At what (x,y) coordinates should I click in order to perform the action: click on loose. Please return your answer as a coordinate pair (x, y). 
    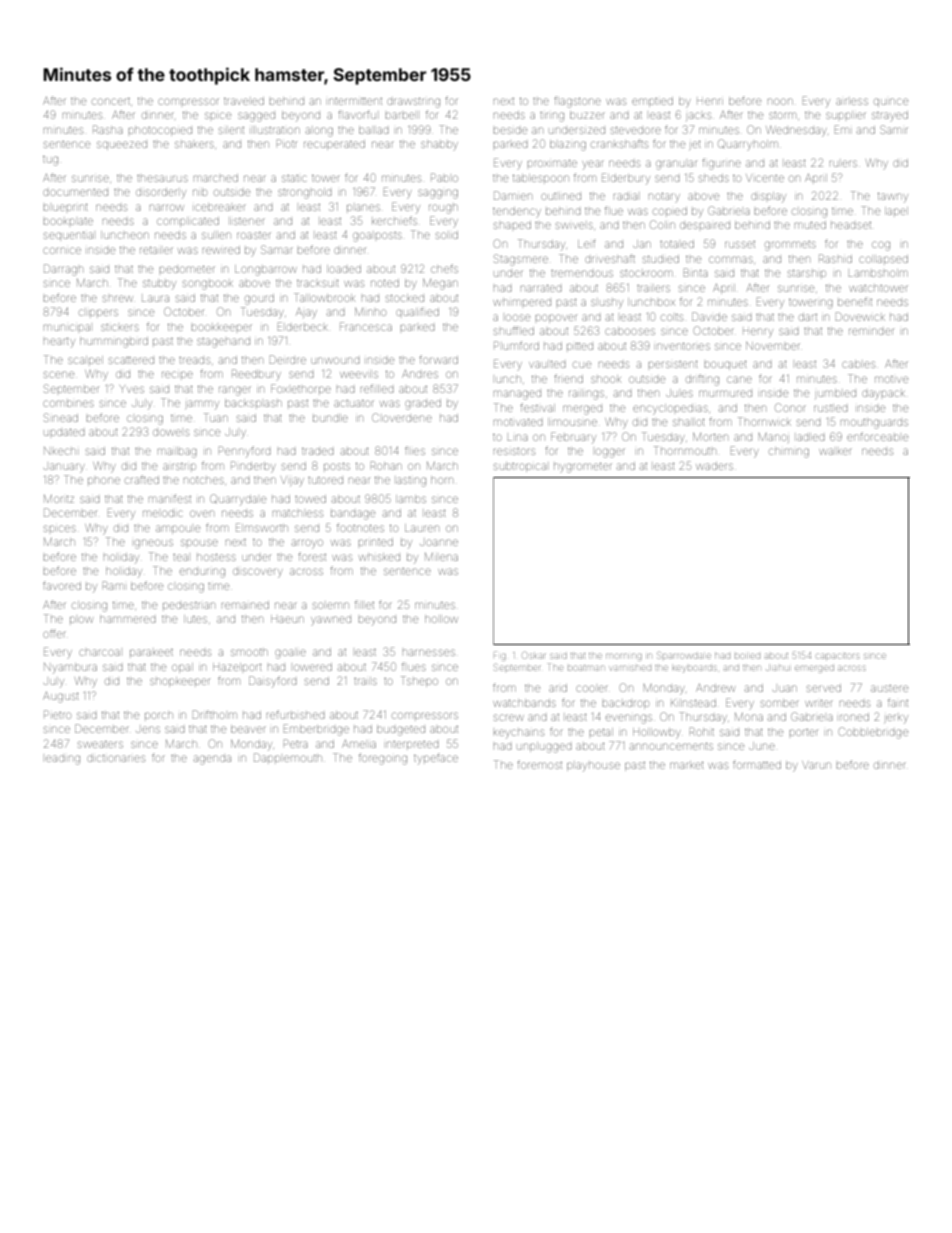
    Looking at the image, I should click on (518, 317).
